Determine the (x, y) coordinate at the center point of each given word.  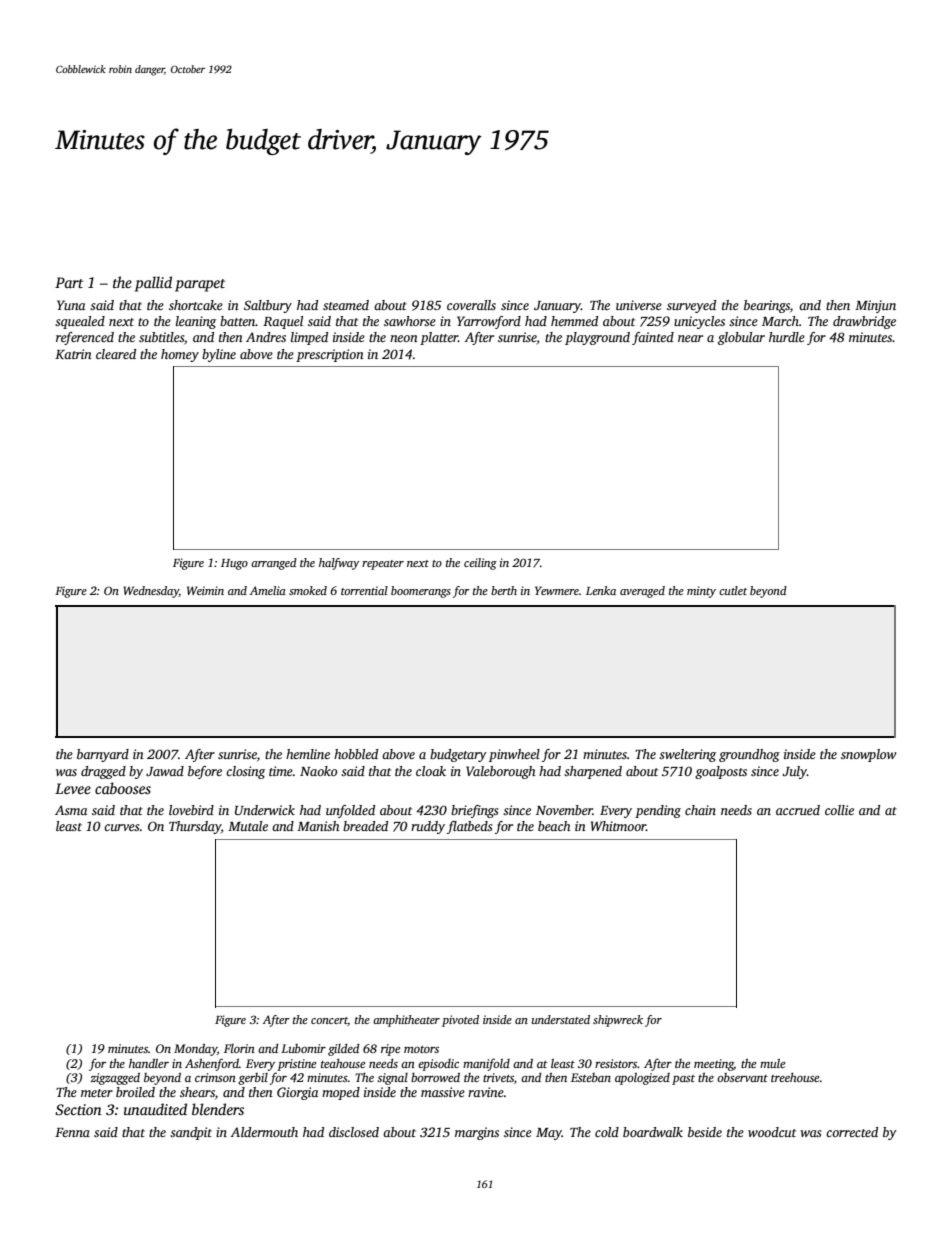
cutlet (733, 590)
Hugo (234, 564)
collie (839, 810)
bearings (767, 306)
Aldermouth (264, 1132)
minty (701, 592)
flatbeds (469, 827)
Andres (266, 337)
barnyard (103, 755)
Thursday (195, 827)
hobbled (356, 754)
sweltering (687, 755)
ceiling (480, 564)
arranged (274, 564)
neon (404, 338)
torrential (364, 590)
